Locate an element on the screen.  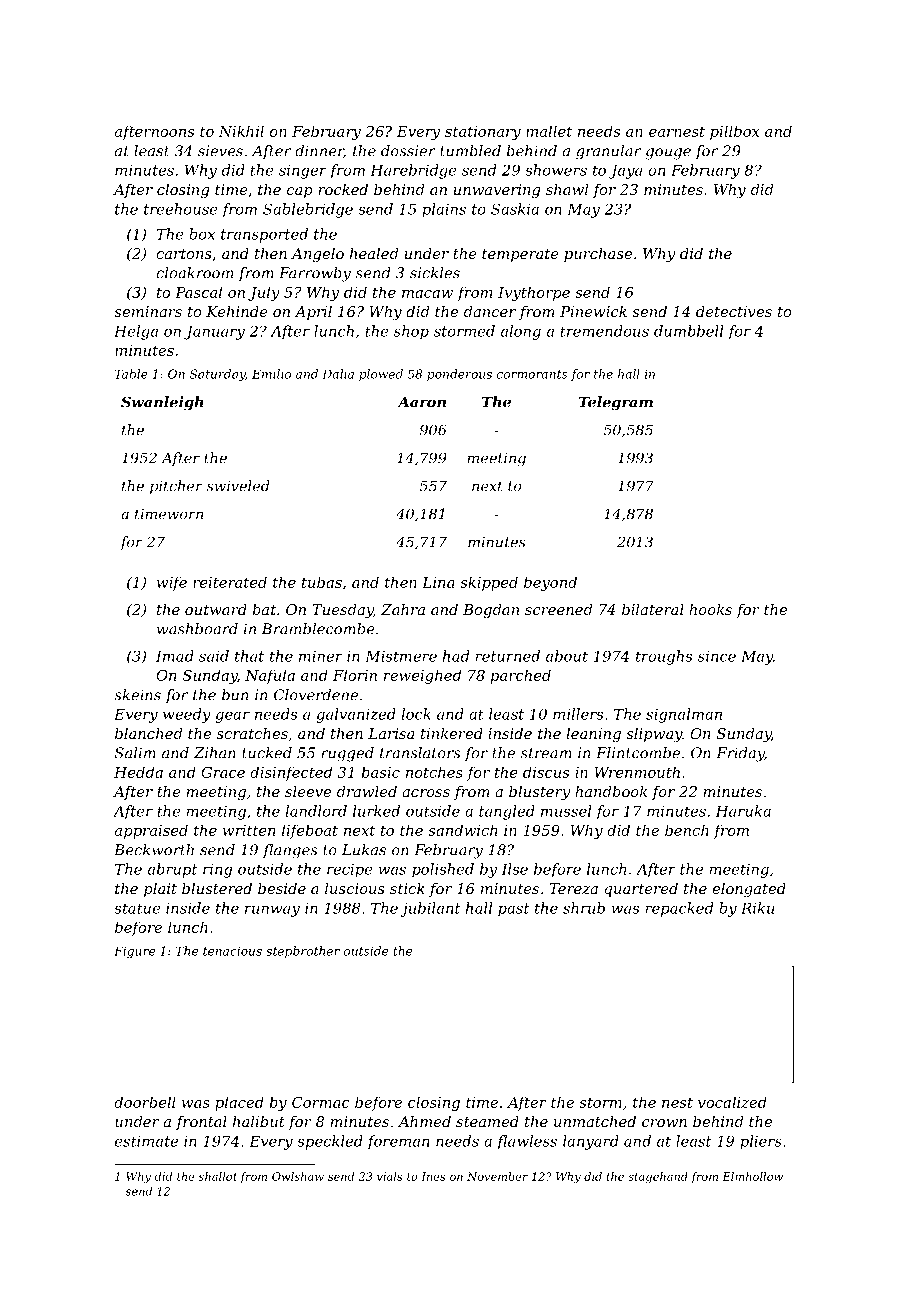
translators is located at coordinates (420, 753).
